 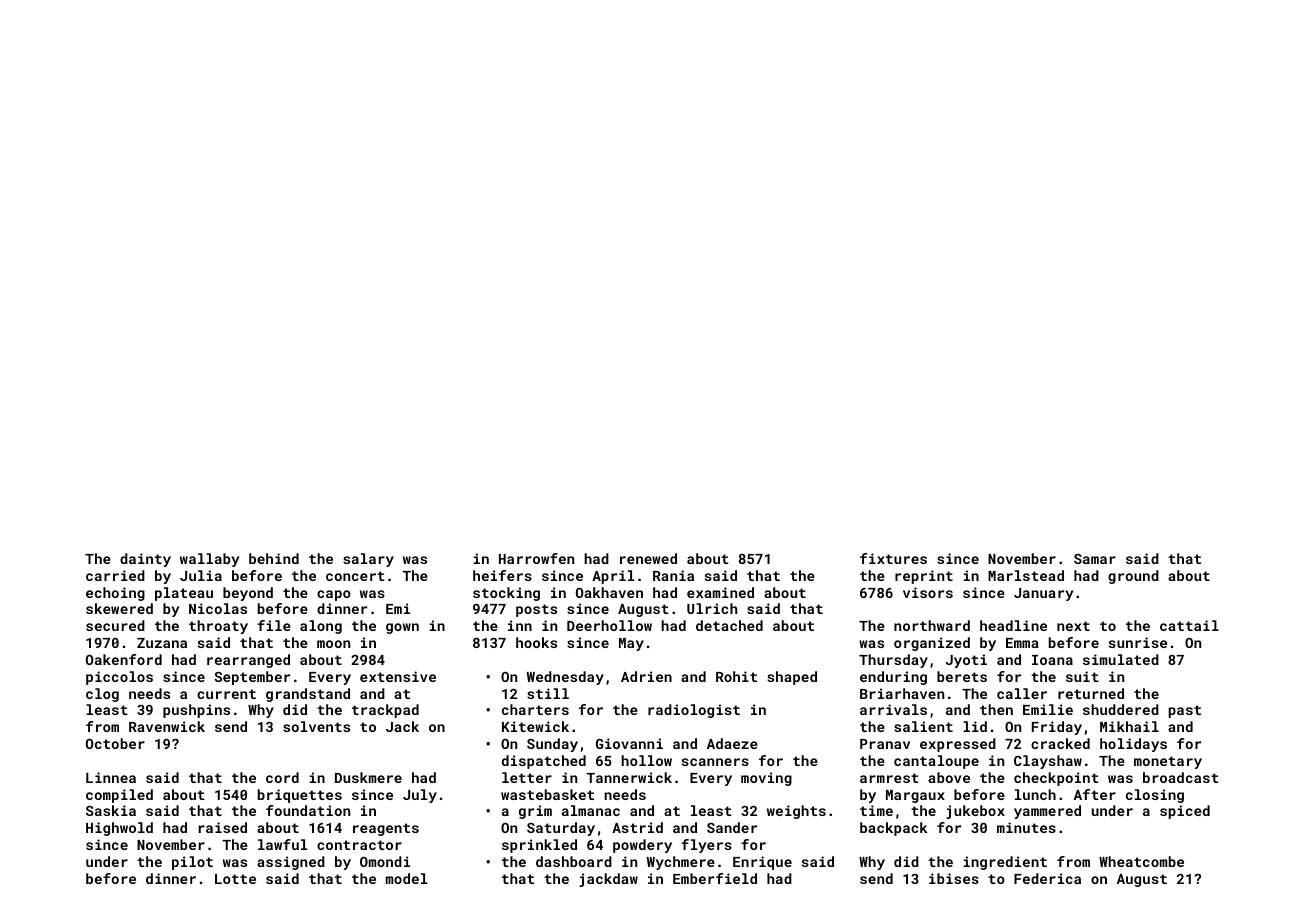 I want to click on dashboard, so click(x=574, y=861).
